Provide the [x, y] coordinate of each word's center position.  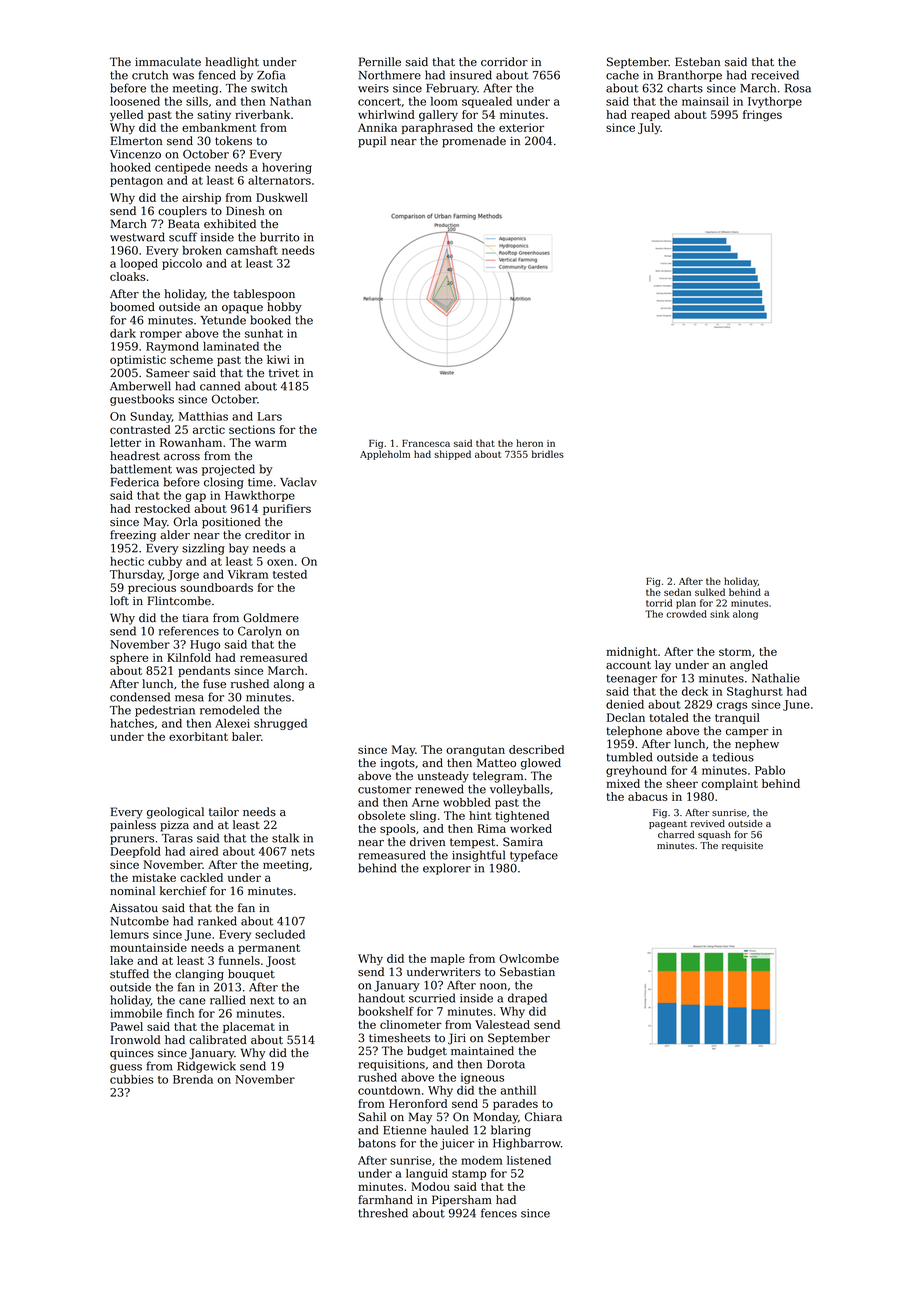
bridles [547, 454]
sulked [710, 592]
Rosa [798, 88]
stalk [285, 838]
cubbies [131, 1079]
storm [735, 652]
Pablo [770, 770]
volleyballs [520, 790]
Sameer [168, 373]
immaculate [168, 62]
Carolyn [260, 632]
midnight [631, 653]
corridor [504, 62]
